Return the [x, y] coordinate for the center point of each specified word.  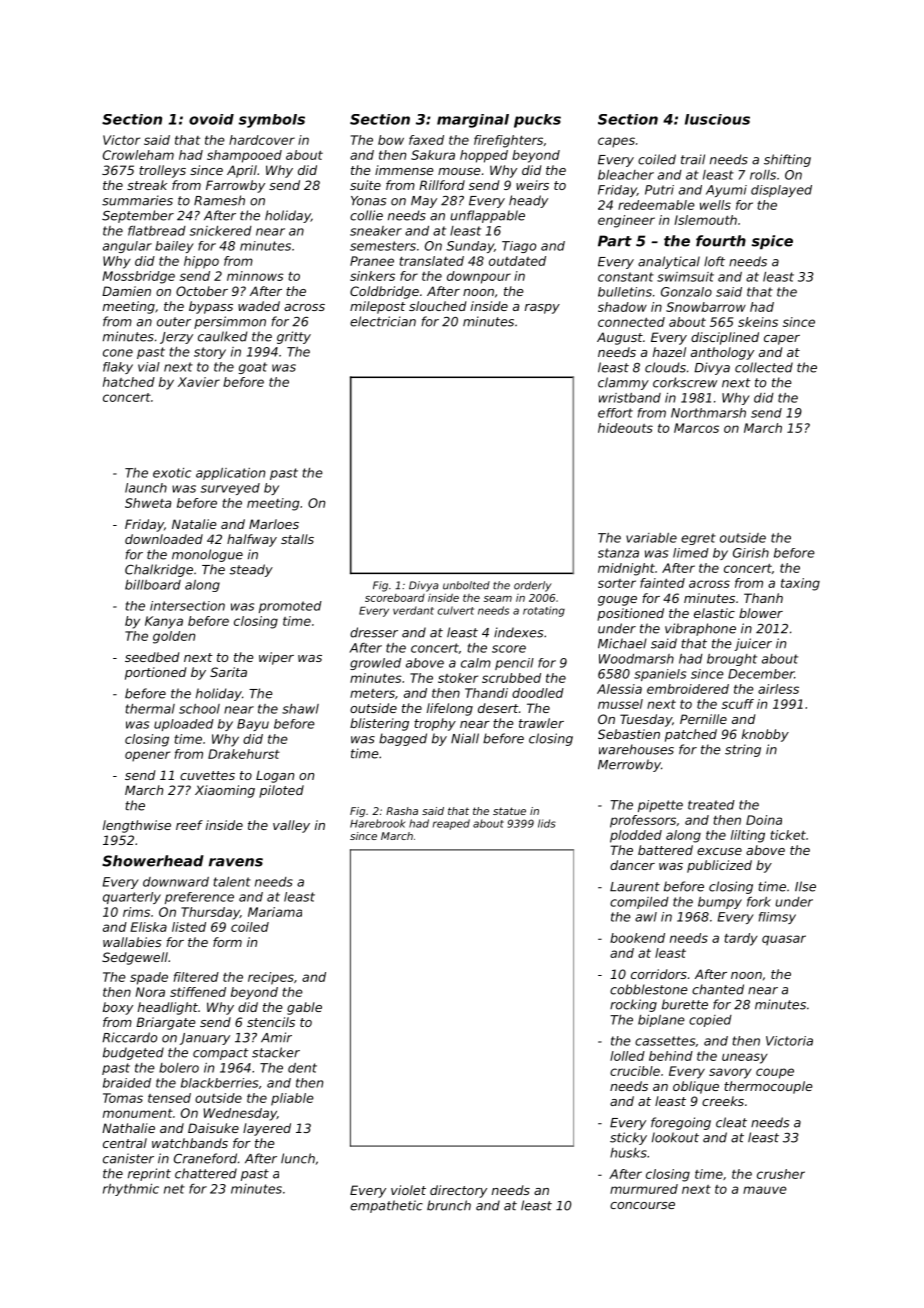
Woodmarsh [636, 659]
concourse [642, 1205]
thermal [150, 709]
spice [772, 242]
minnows [255, 276]
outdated [517, 261]
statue [509, 811]
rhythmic [131, 1190]
